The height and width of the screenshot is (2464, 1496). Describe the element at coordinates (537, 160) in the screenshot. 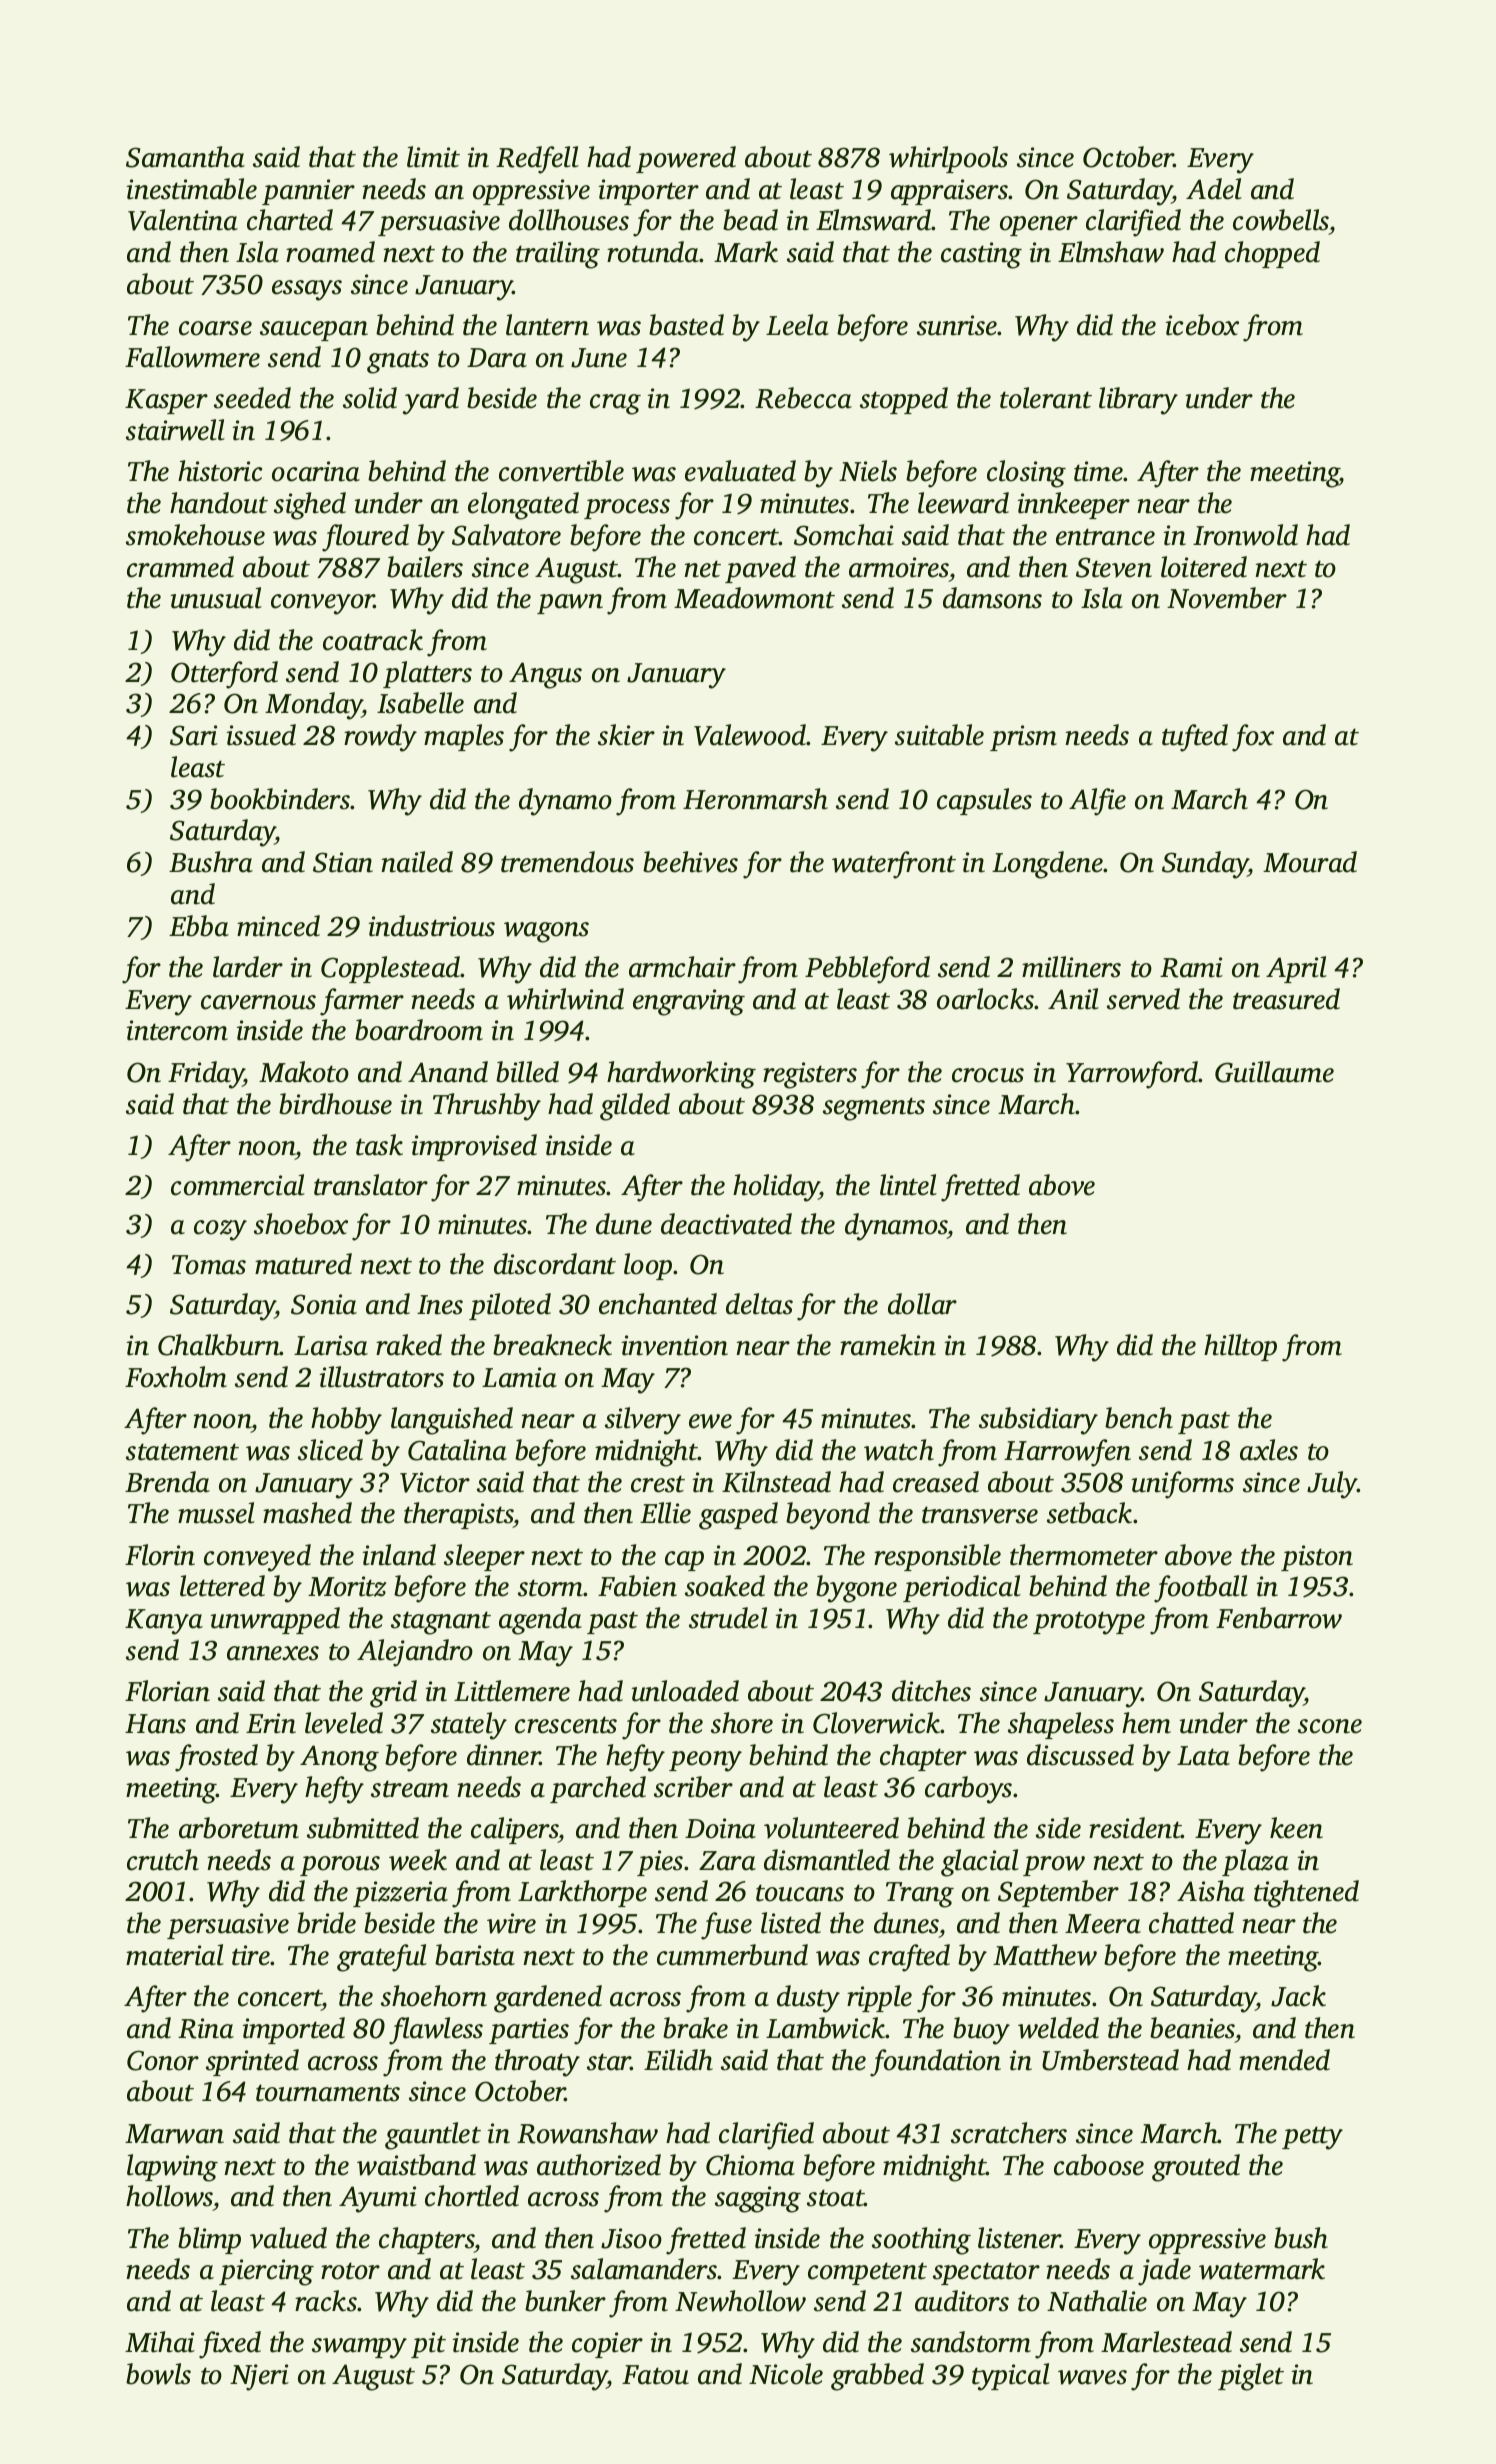

I see `Redfell` at that location.
